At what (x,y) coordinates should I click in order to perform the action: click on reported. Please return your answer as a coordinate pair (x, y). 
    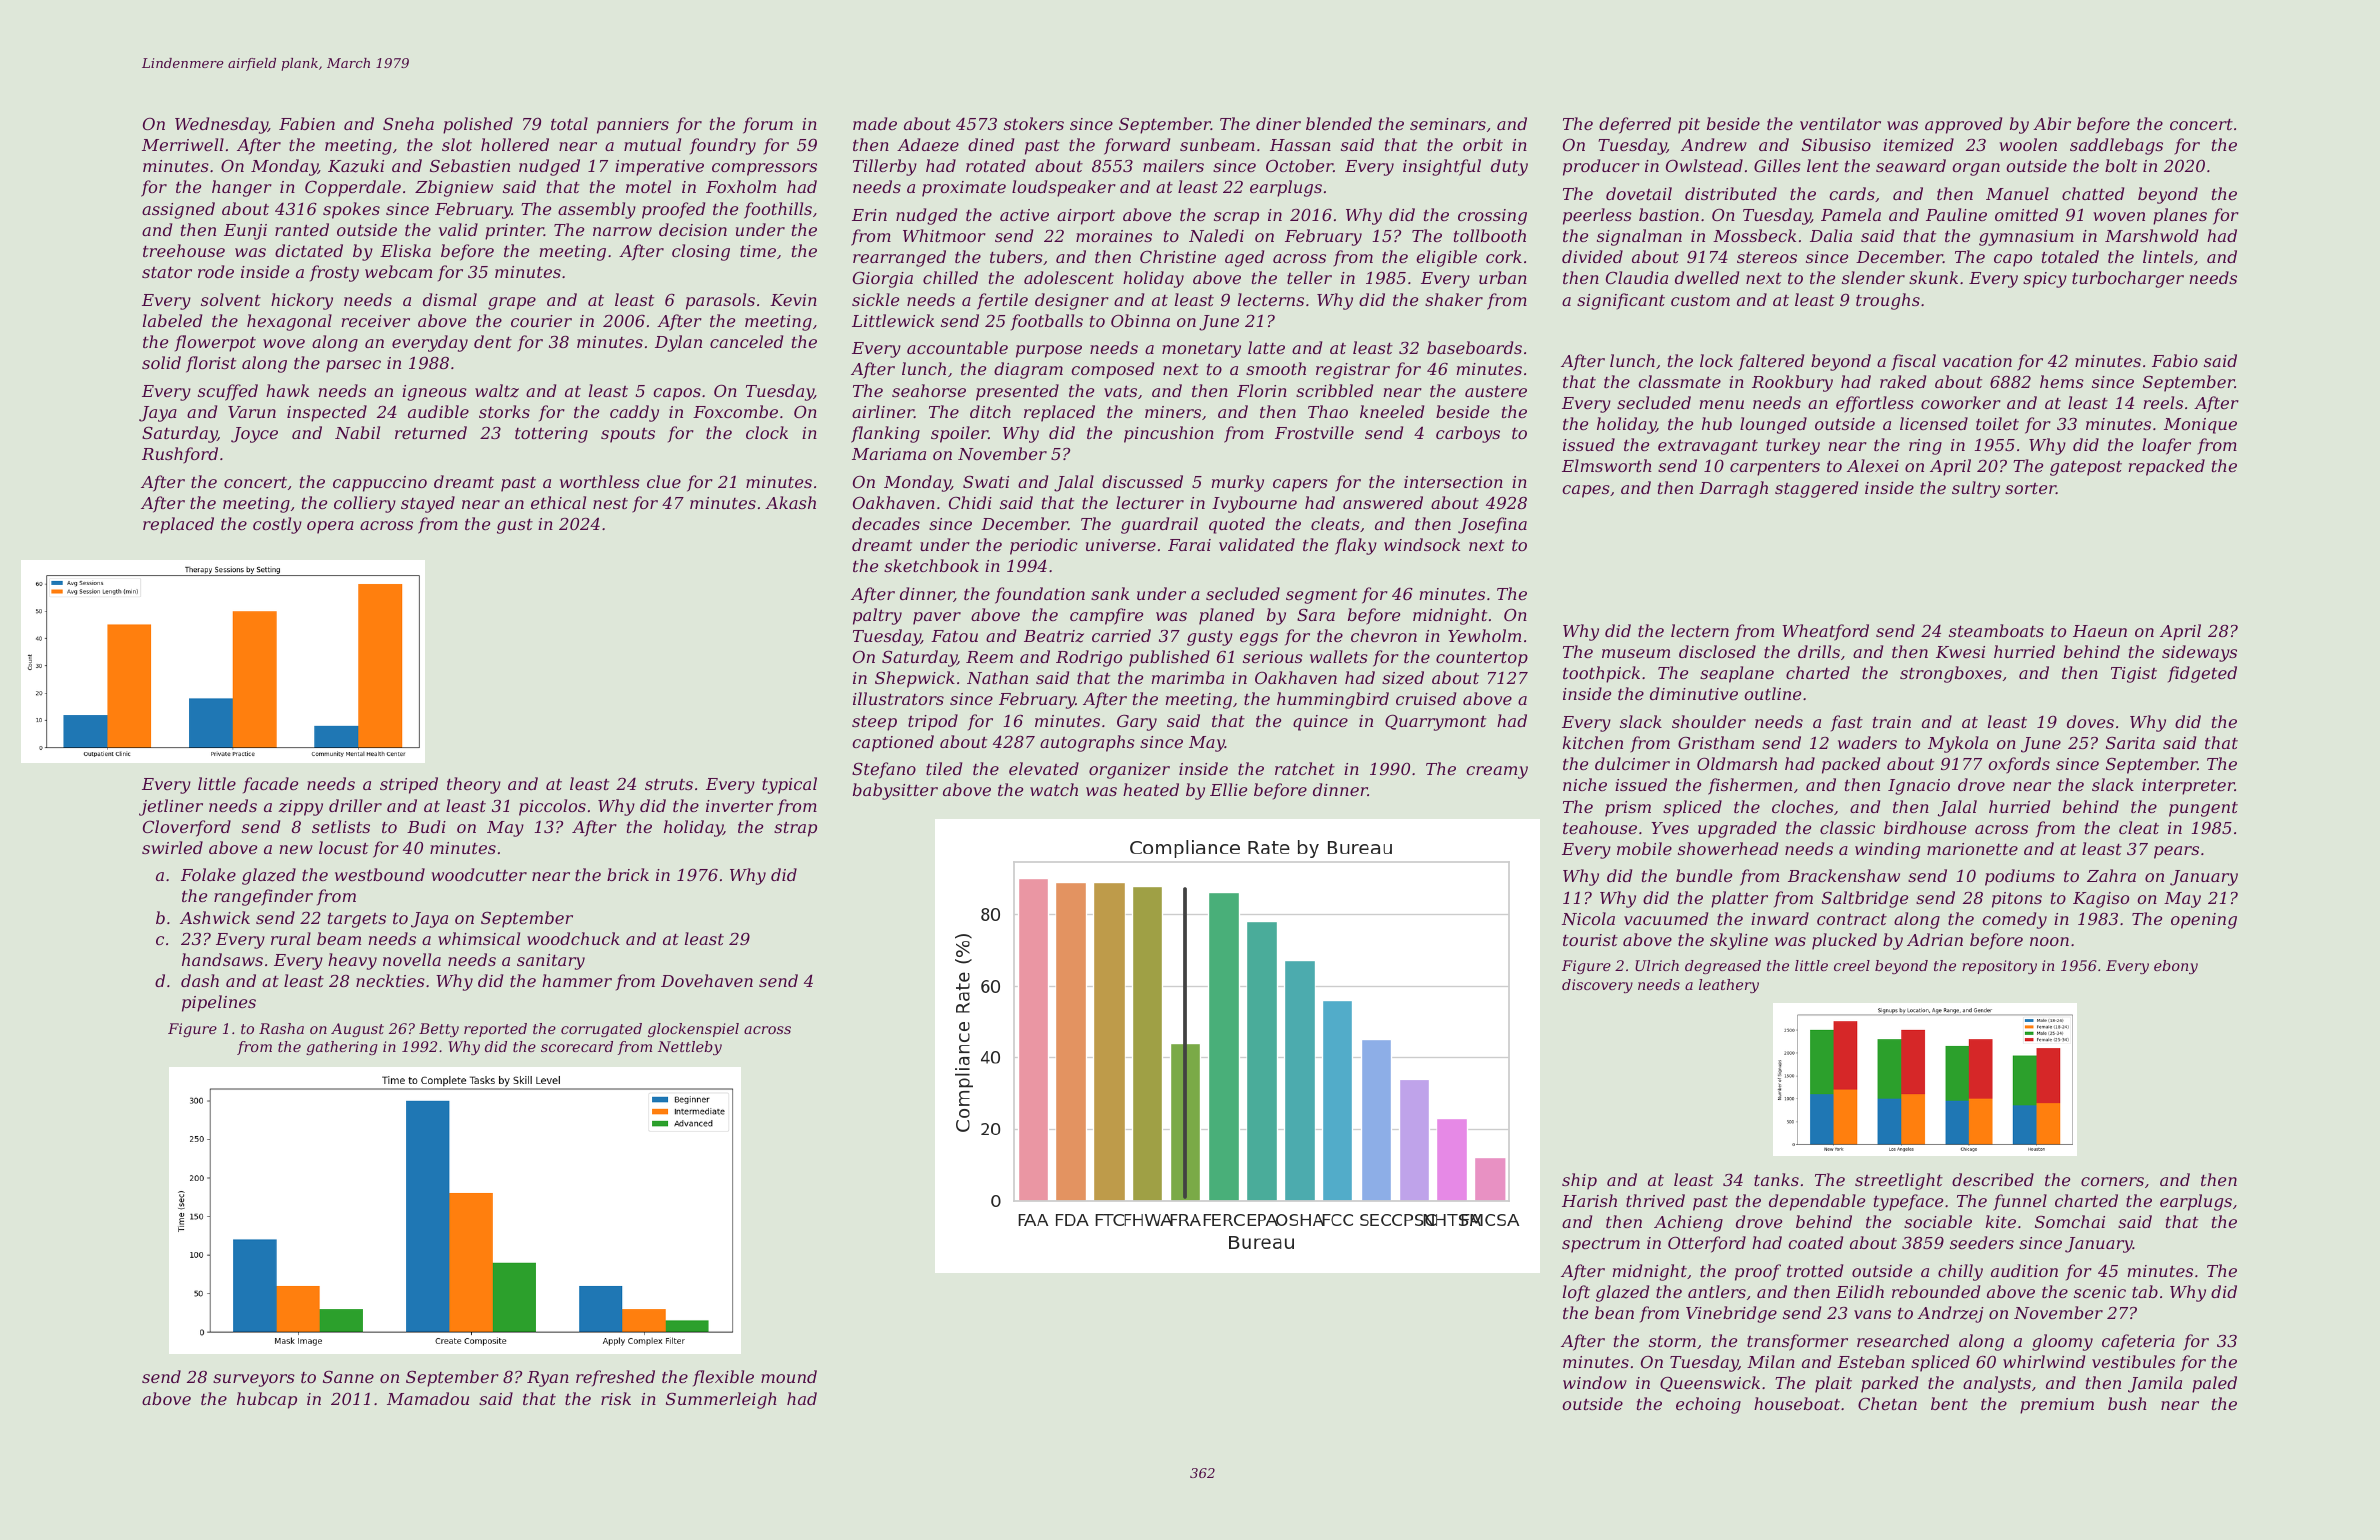
    Looking at the image, I should click on (495, 1030).
